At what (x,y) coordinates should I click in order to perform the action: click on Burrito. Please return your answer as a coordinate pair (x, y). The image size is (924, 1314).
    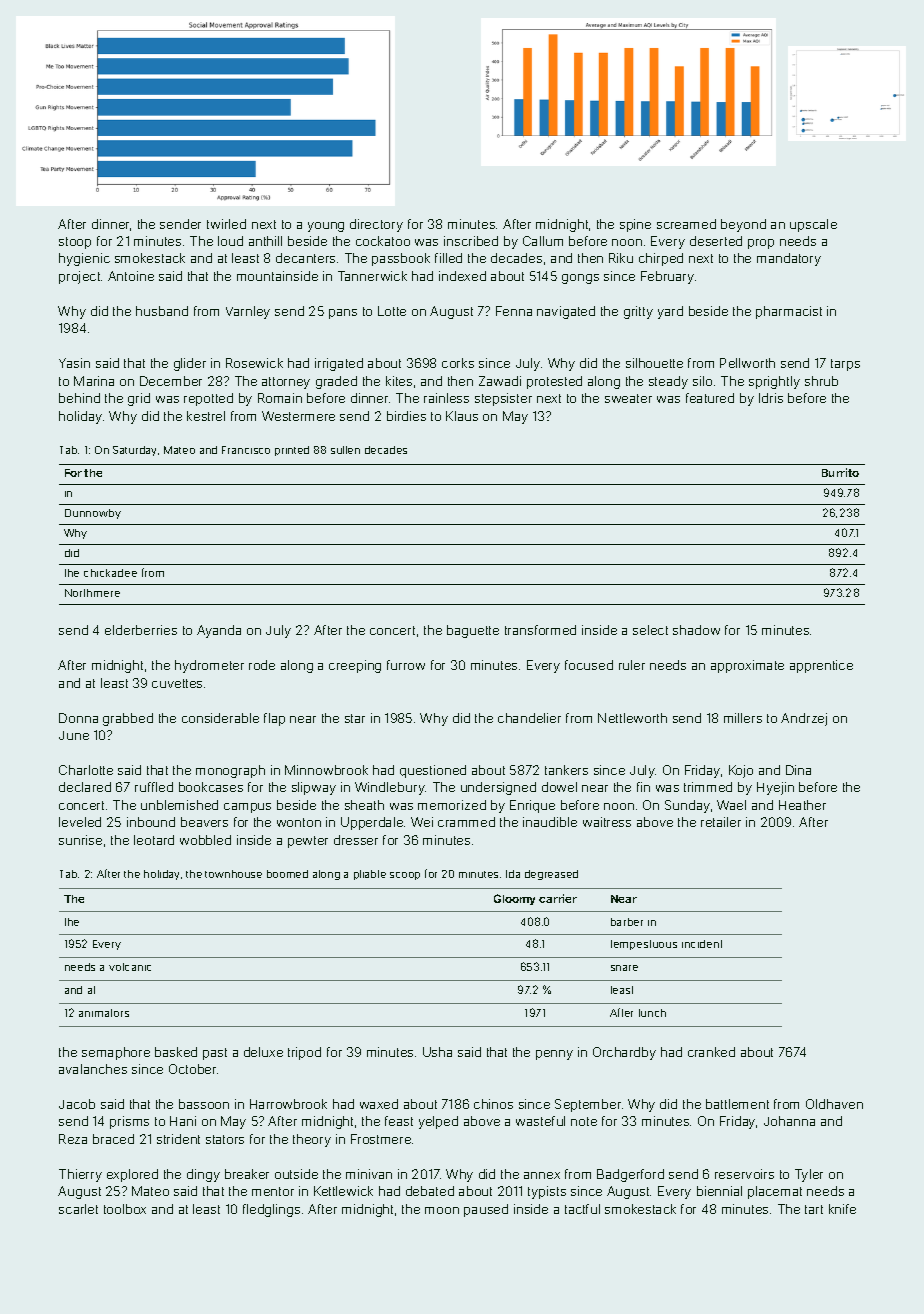
    Looking at the image, I should click on (840, 472).
